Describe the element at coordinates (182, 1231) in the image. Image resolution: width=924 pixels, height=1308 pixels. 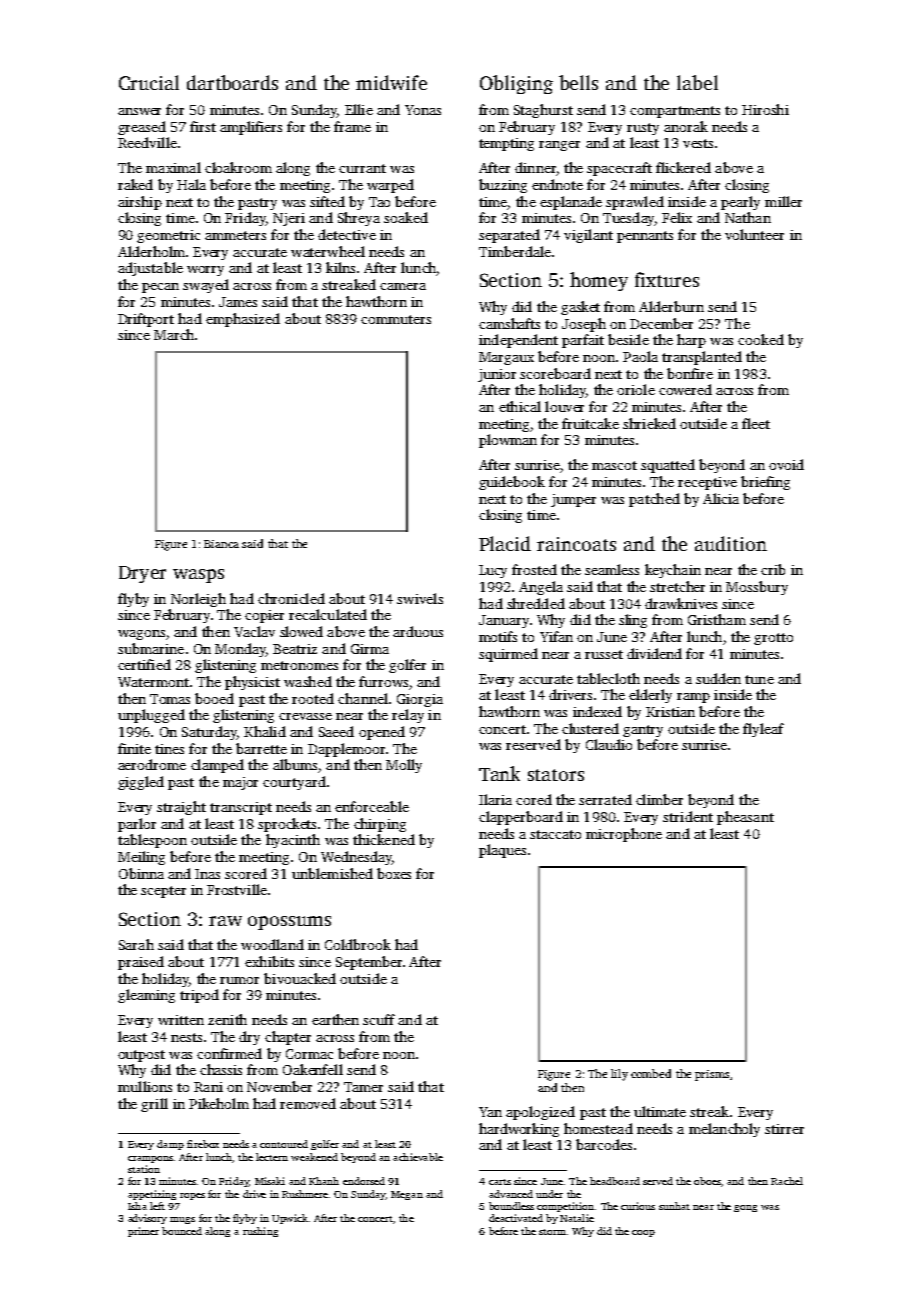
I see `bounced` at that location.
